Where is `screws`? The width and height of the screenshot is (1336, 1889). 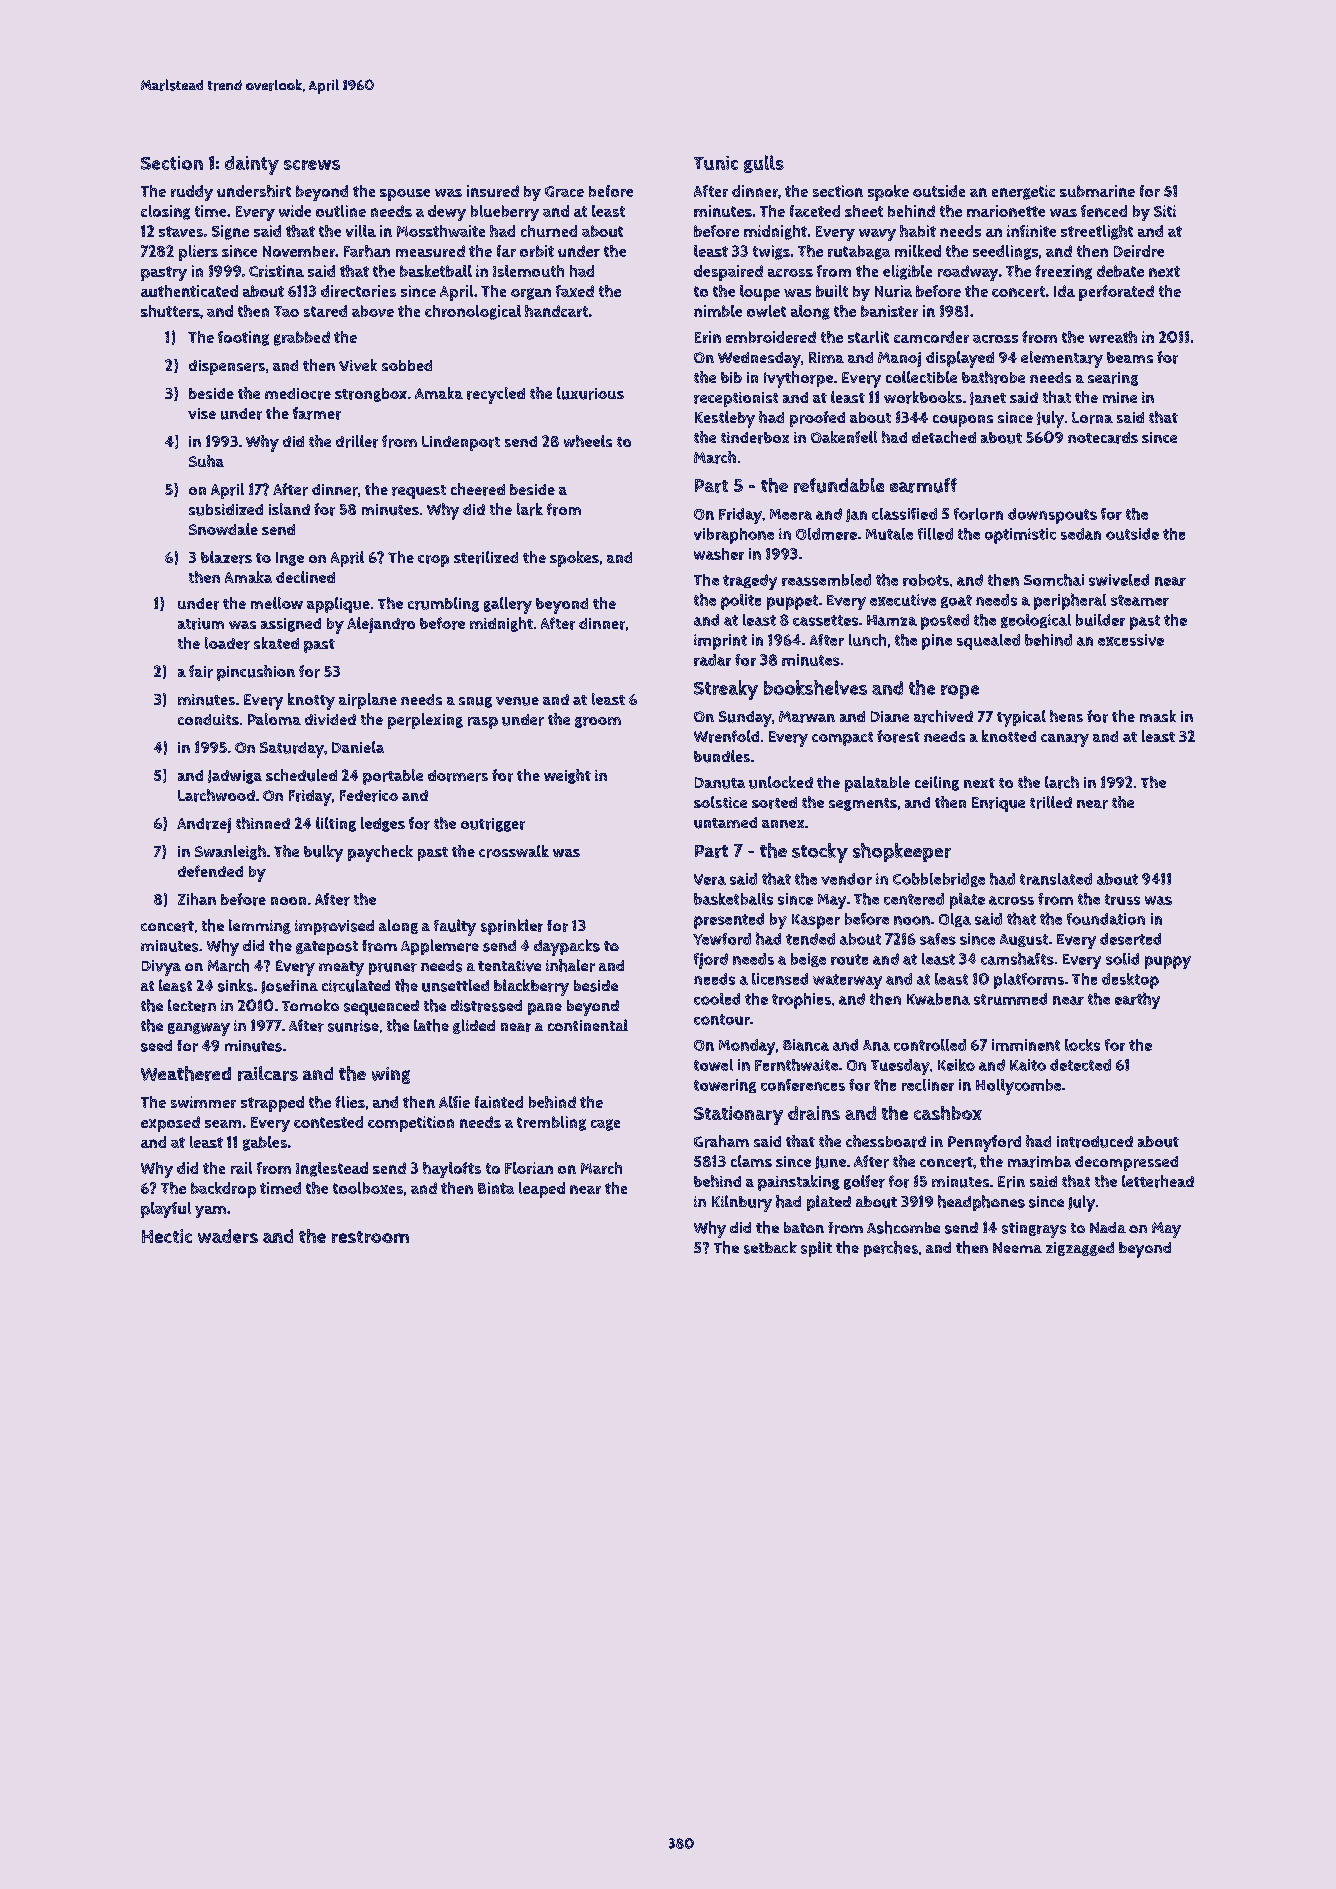 screws is located at coordinates (312, 165).
